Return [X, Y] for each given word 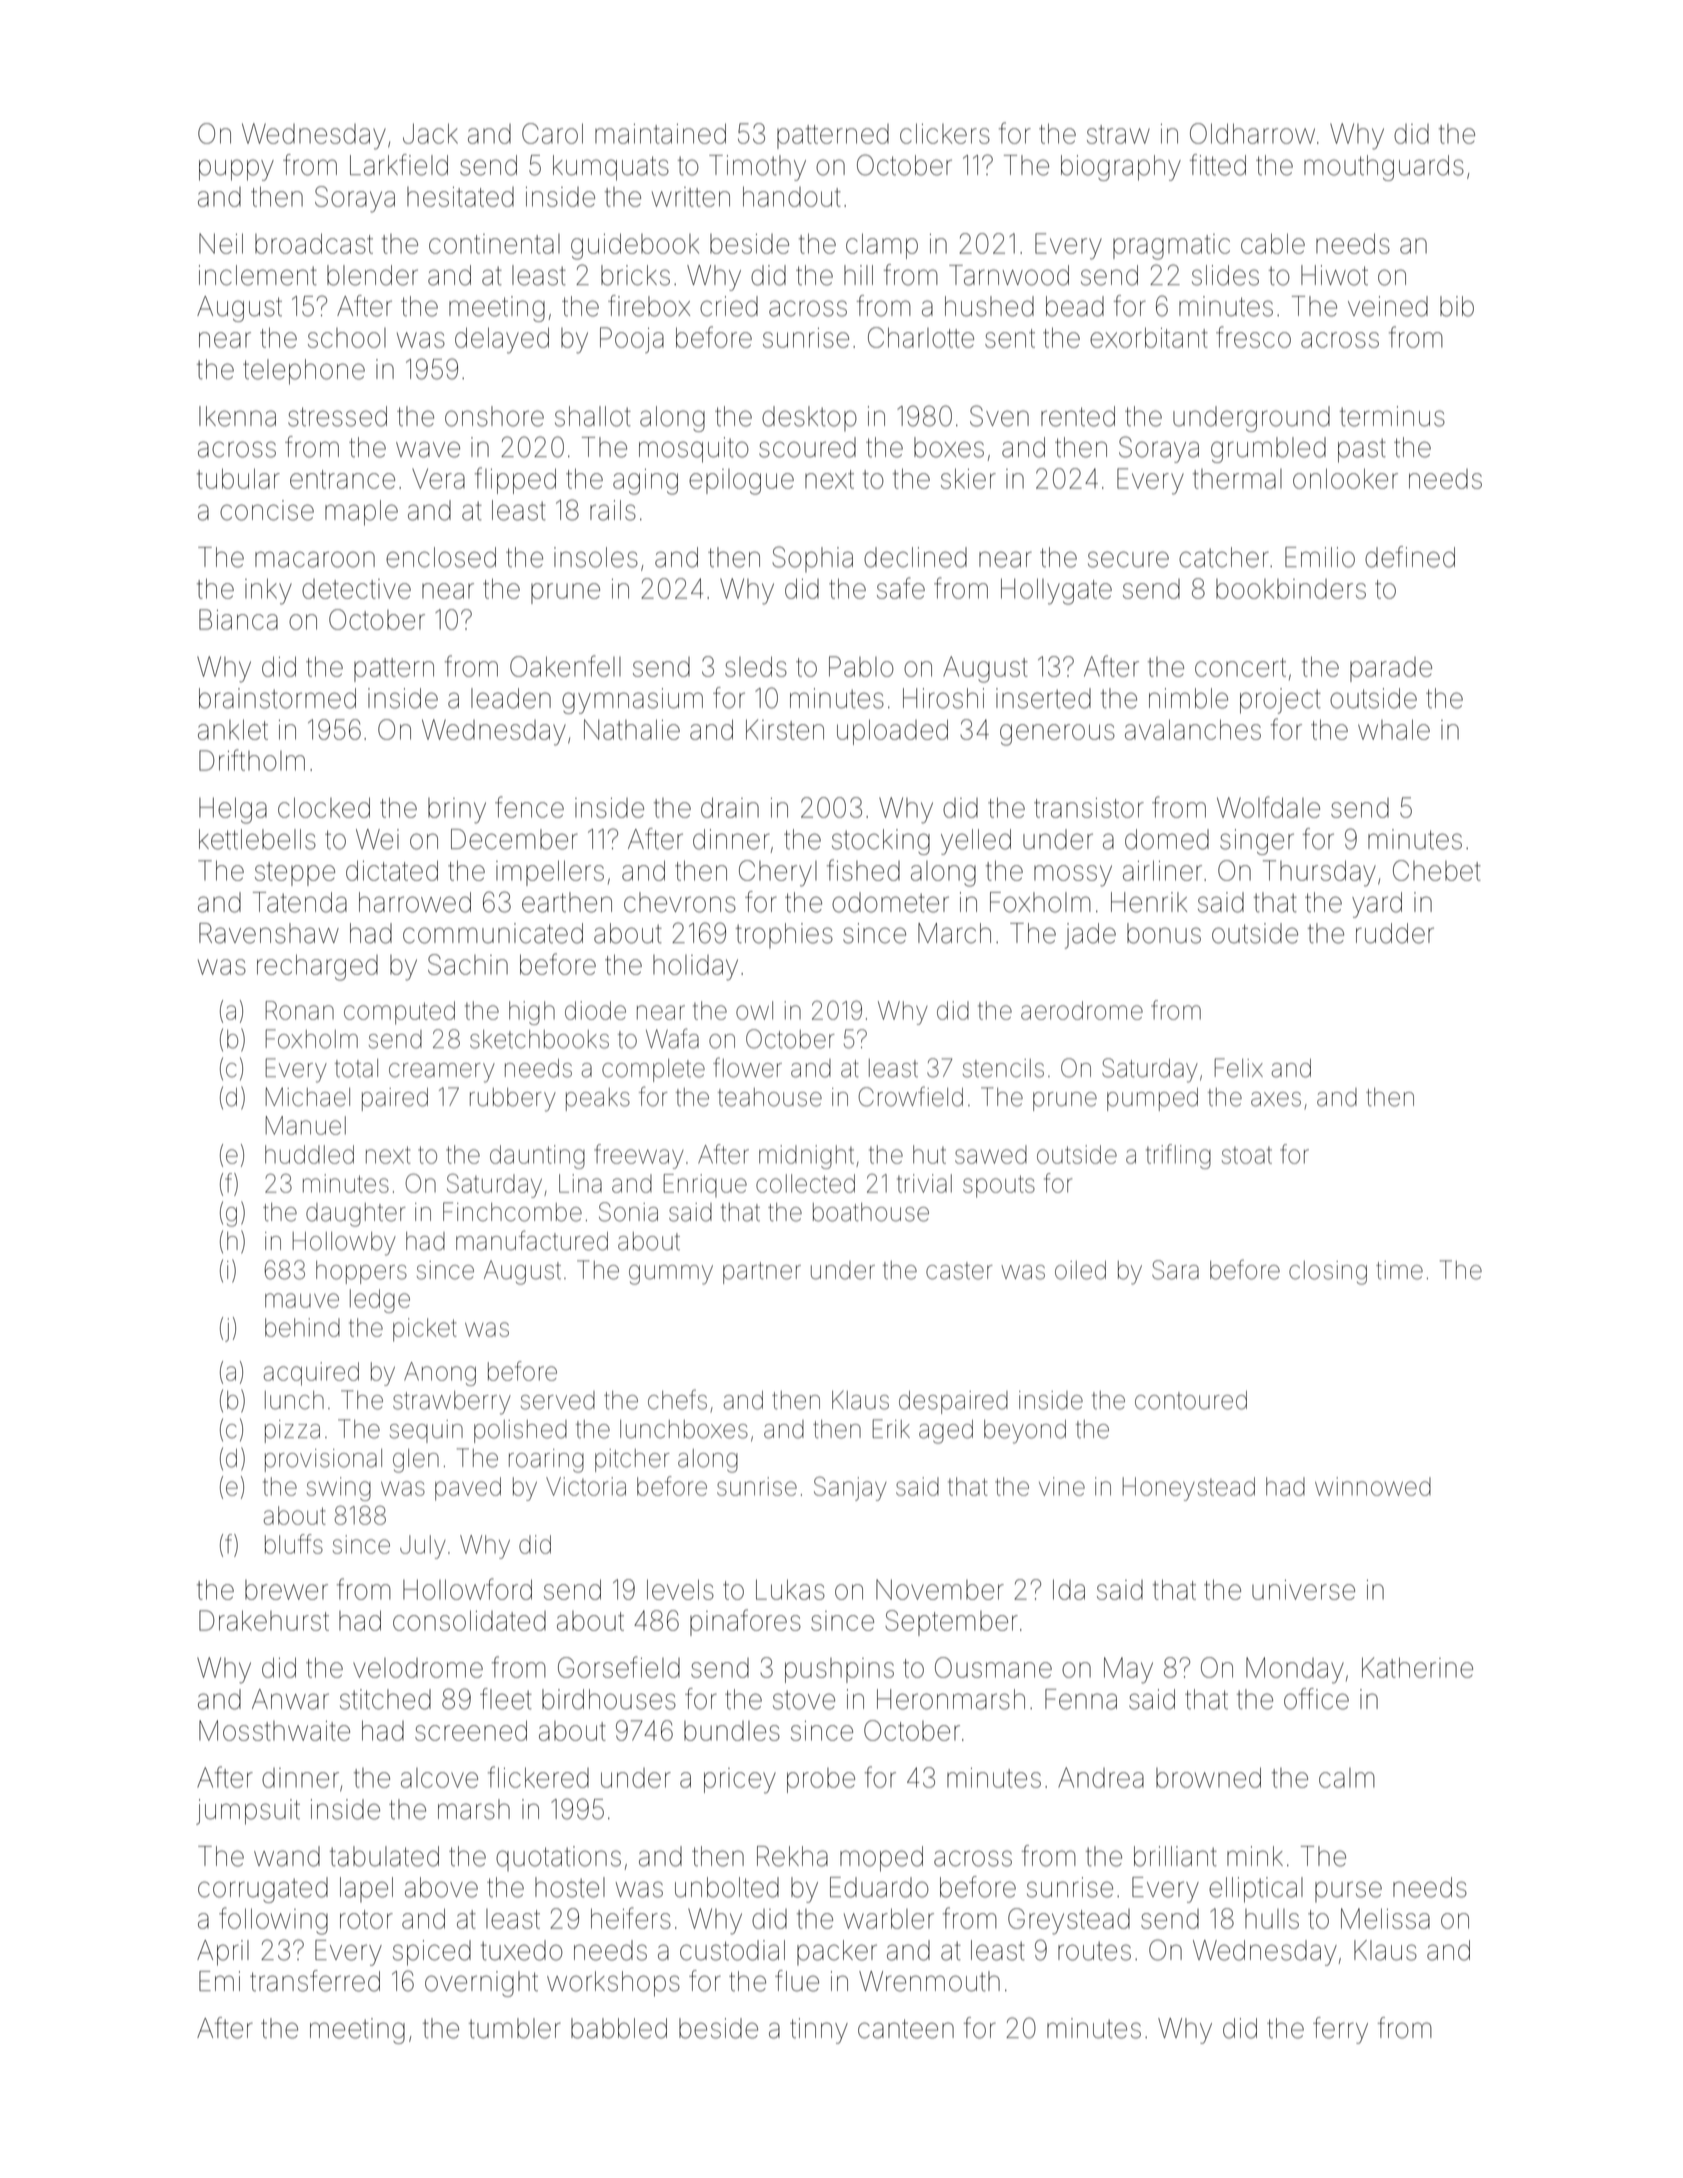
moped [881, 1859]
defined [1410, 557]
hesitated [460, 197]
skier [968, 478]
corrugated [263, 1890]
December [514, 839]
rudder [1395, 933]
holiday [695, 968]
